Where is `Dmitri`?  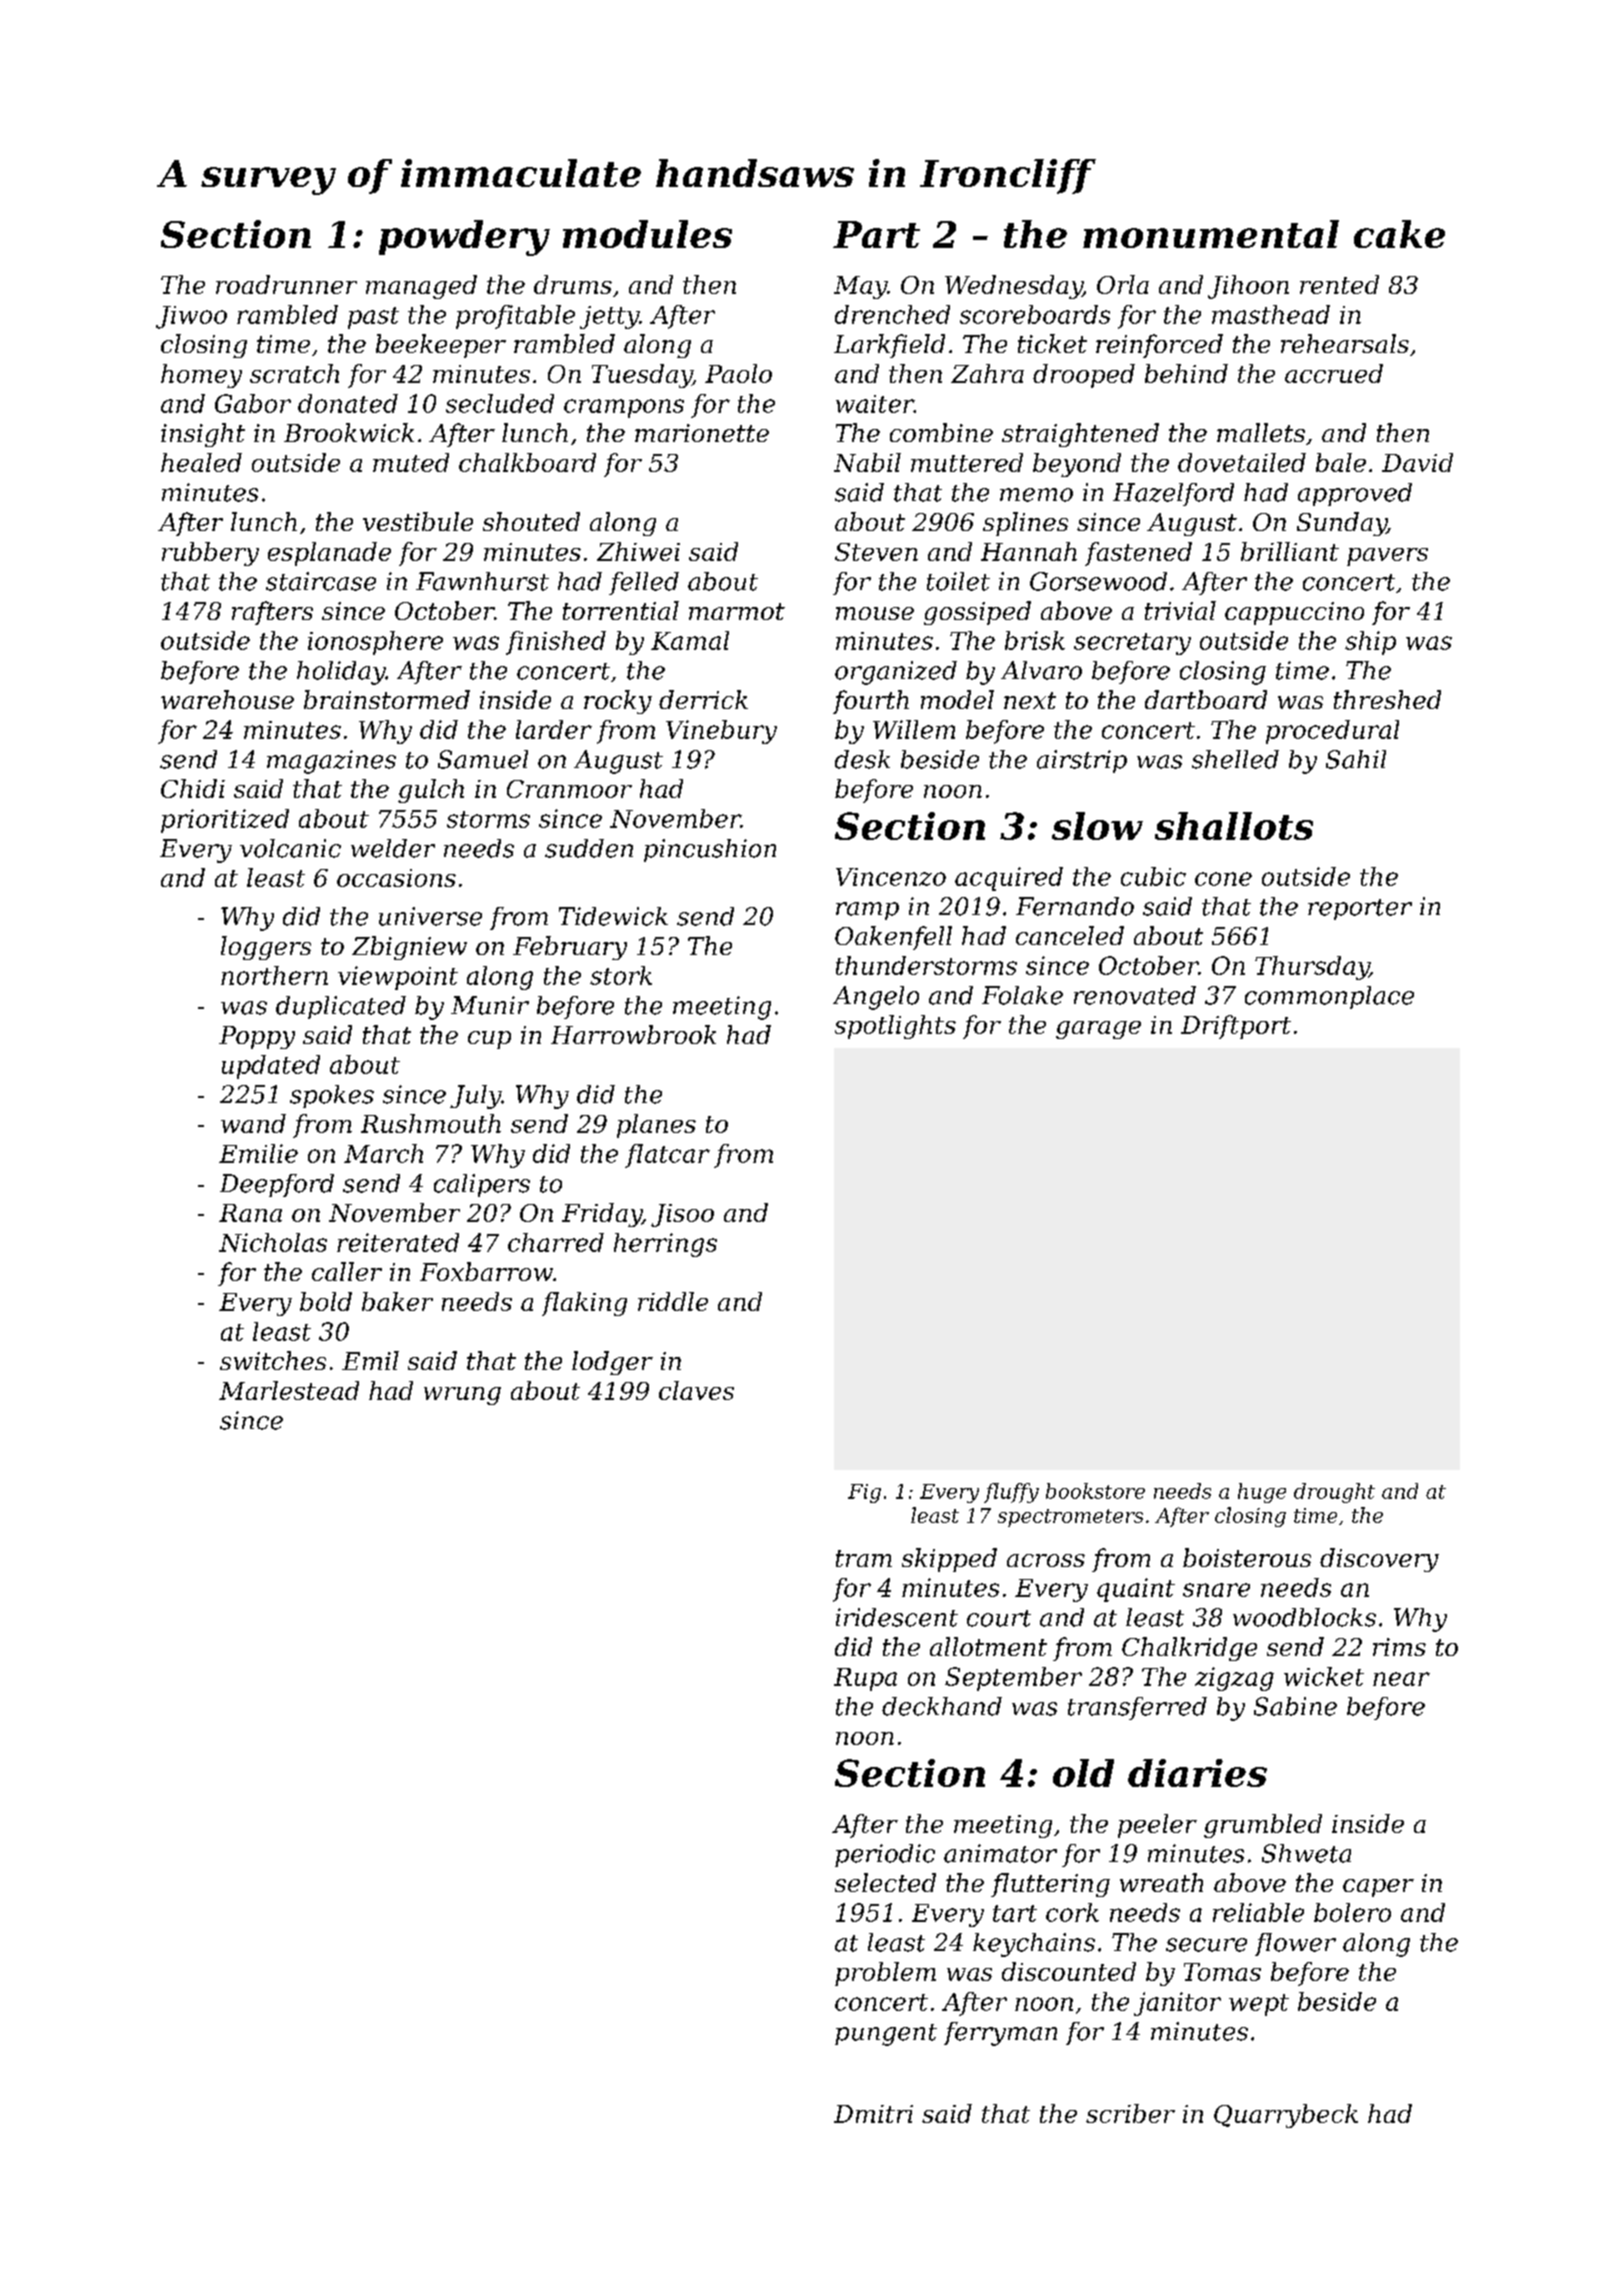 Dmitri is located at coordinates (873, 2114).
